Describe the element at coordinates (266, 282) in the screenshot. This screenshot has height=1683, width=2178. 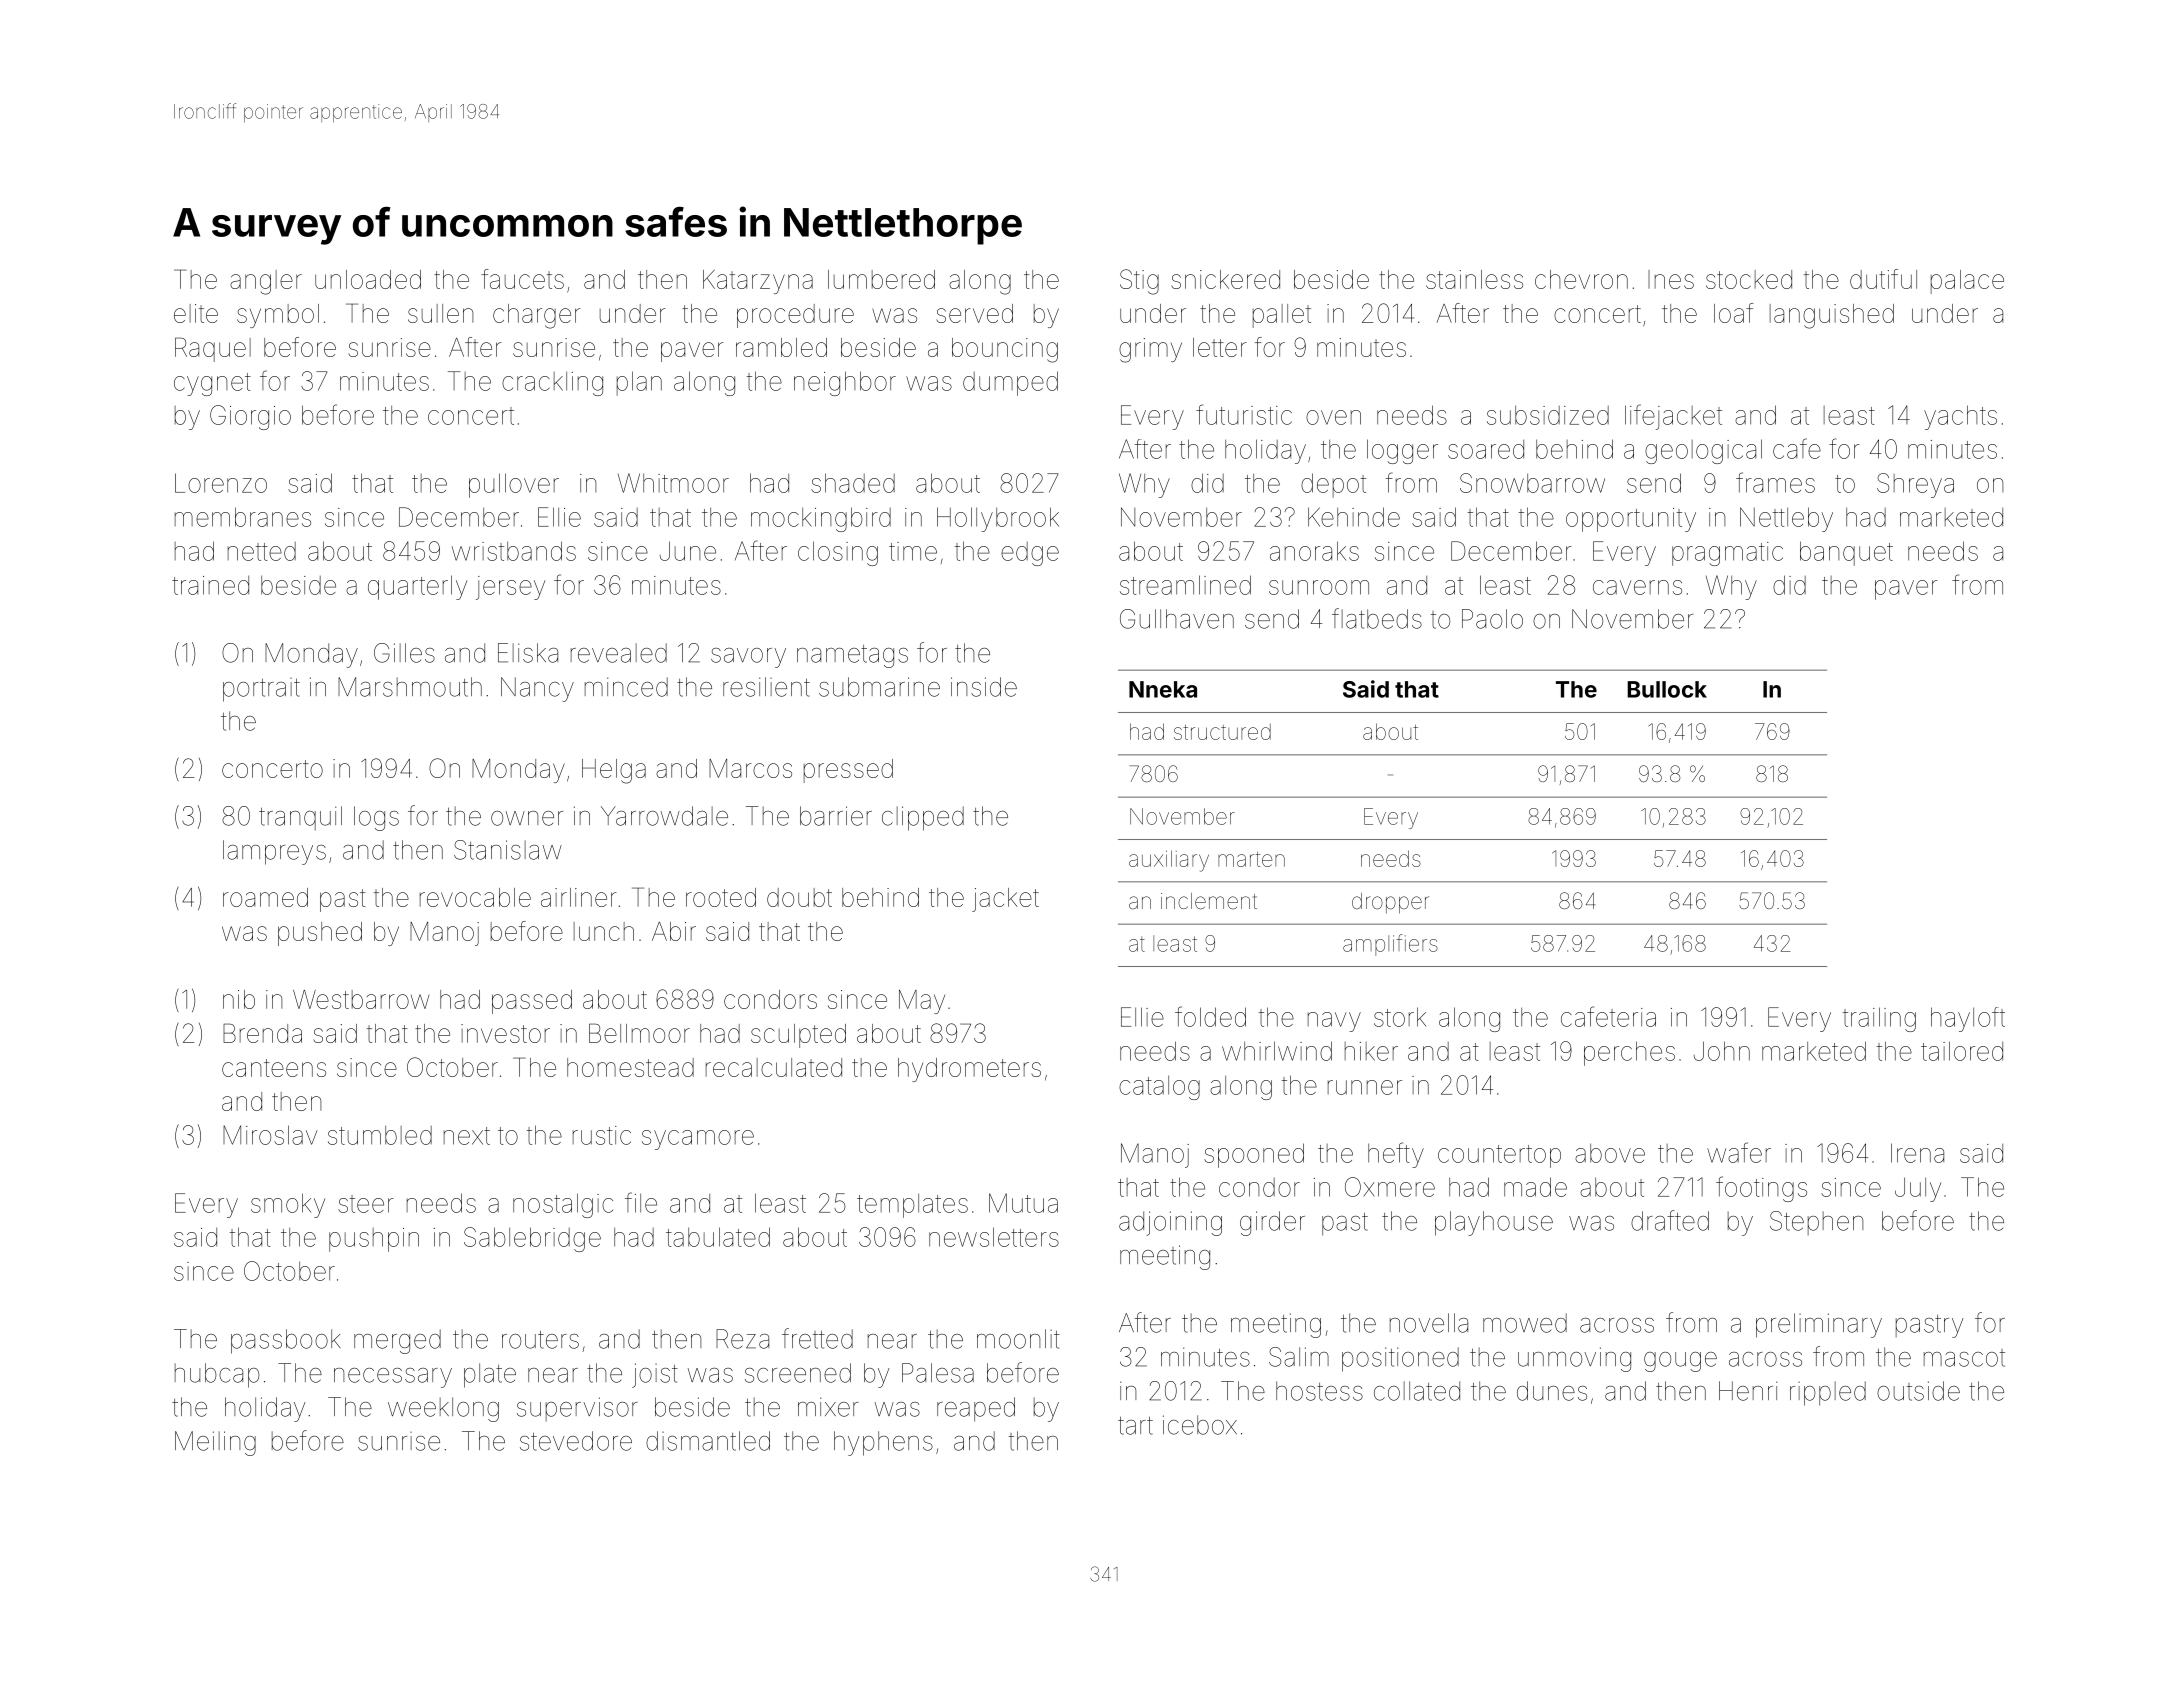
I see `angler` at that location.
